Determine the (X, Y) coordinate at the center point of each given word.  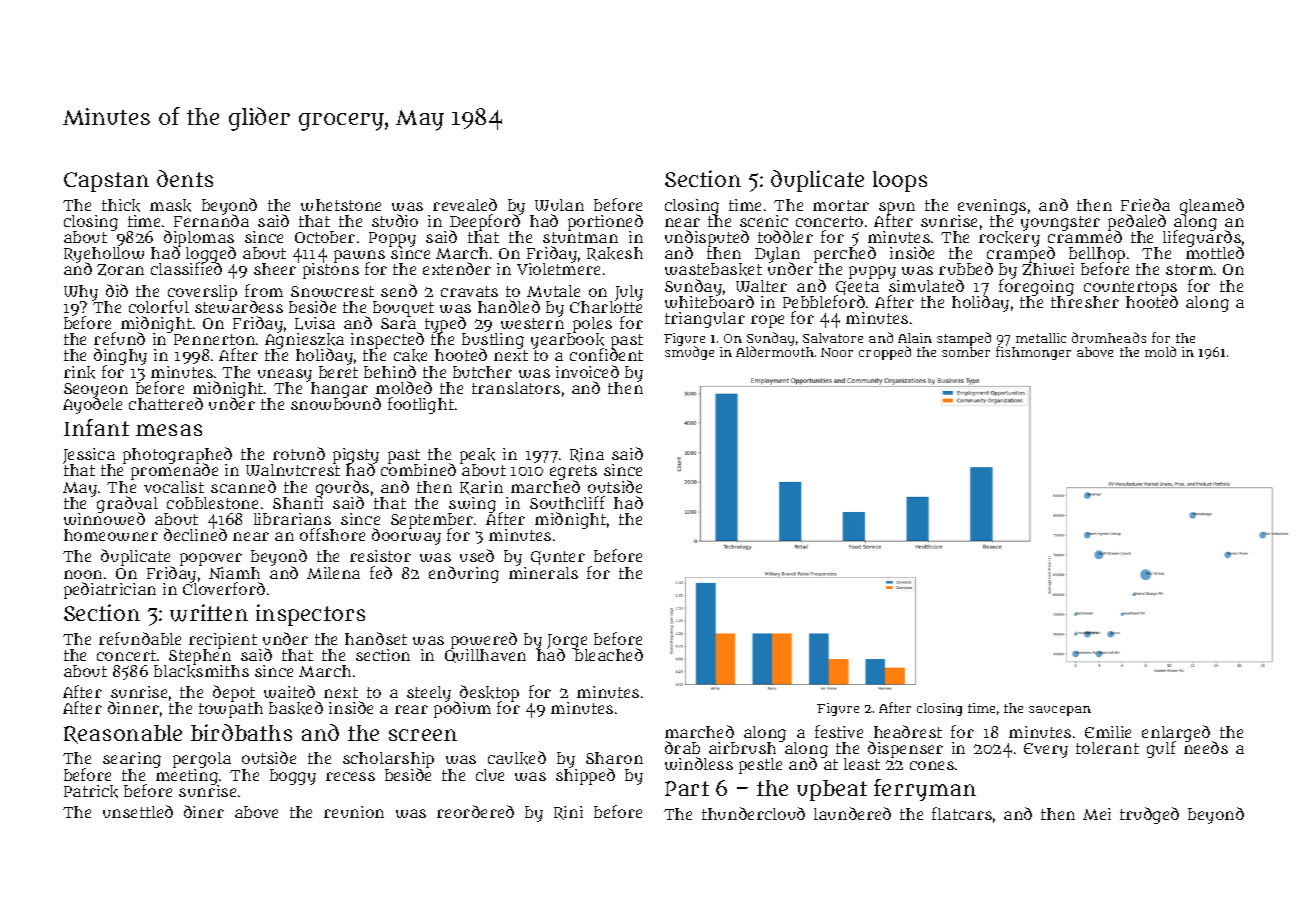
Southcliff (567, 502)
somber (966, 352)
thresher (1085, 302)
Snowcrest (332, 291)
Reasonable (123, 734)
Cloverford (224, 589)
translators (516, 388)
